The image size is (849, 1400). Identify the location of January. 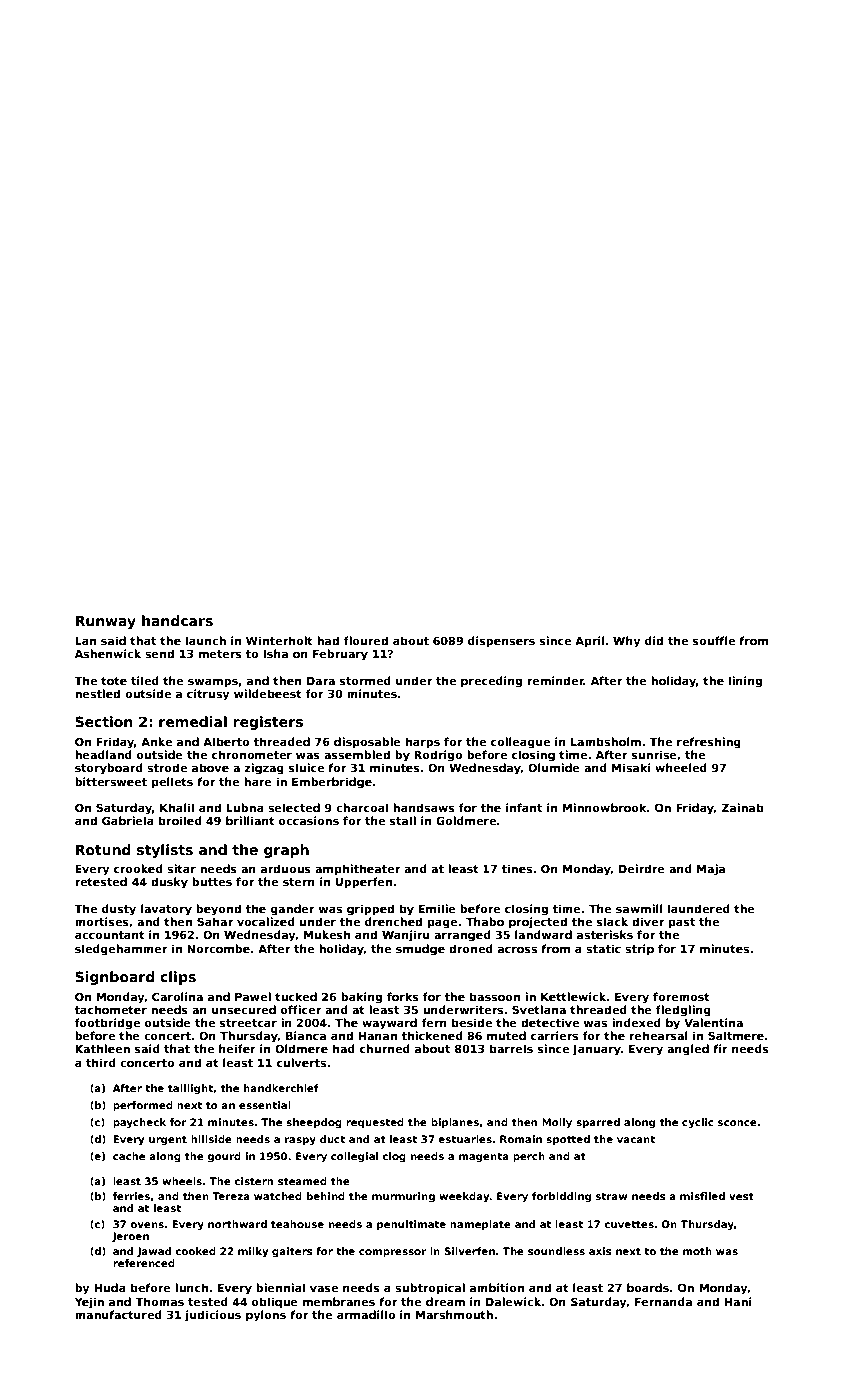
(596, 1050).
